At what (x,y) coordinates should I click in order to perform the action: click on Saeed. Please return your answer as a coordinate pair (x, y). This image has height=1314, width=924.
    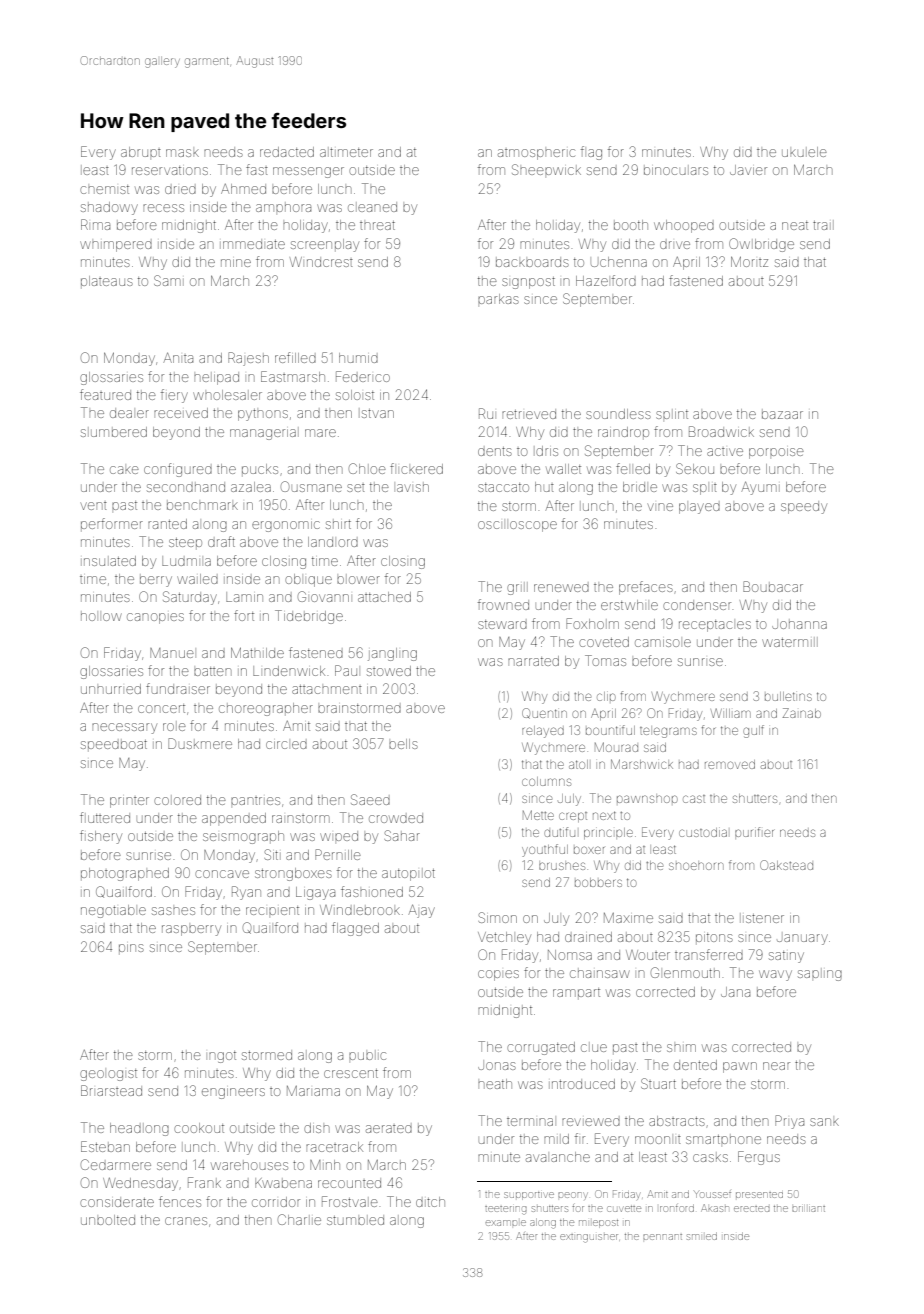
    Looking at the image, I should click on (370, 799).
